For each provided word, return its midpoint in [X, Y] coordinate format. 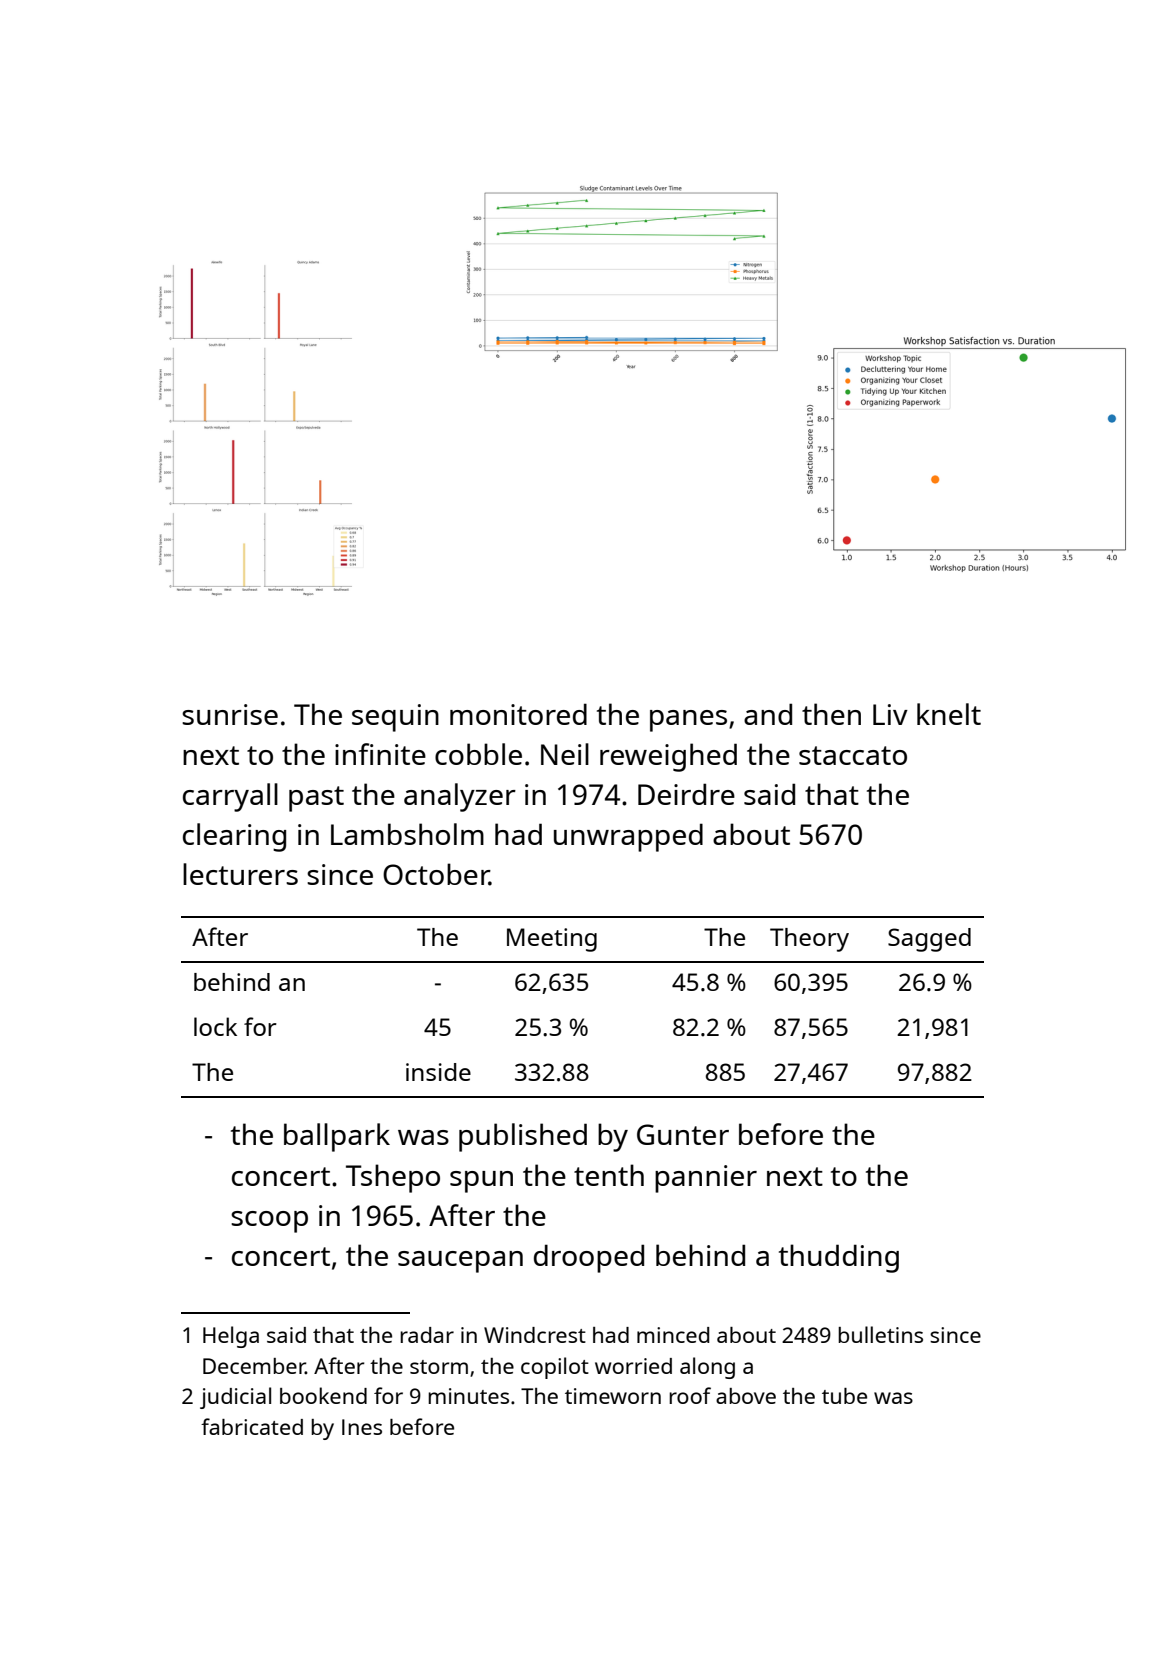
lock [215, 1026]
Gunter [683, 1134]
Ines [362, 1427]
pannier [706, 1179]
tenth [609, 1175]
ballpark [337, 1137]
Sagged [929, 940]
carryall [230, 797]
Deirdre [686, 794]
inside [438, 1072]
